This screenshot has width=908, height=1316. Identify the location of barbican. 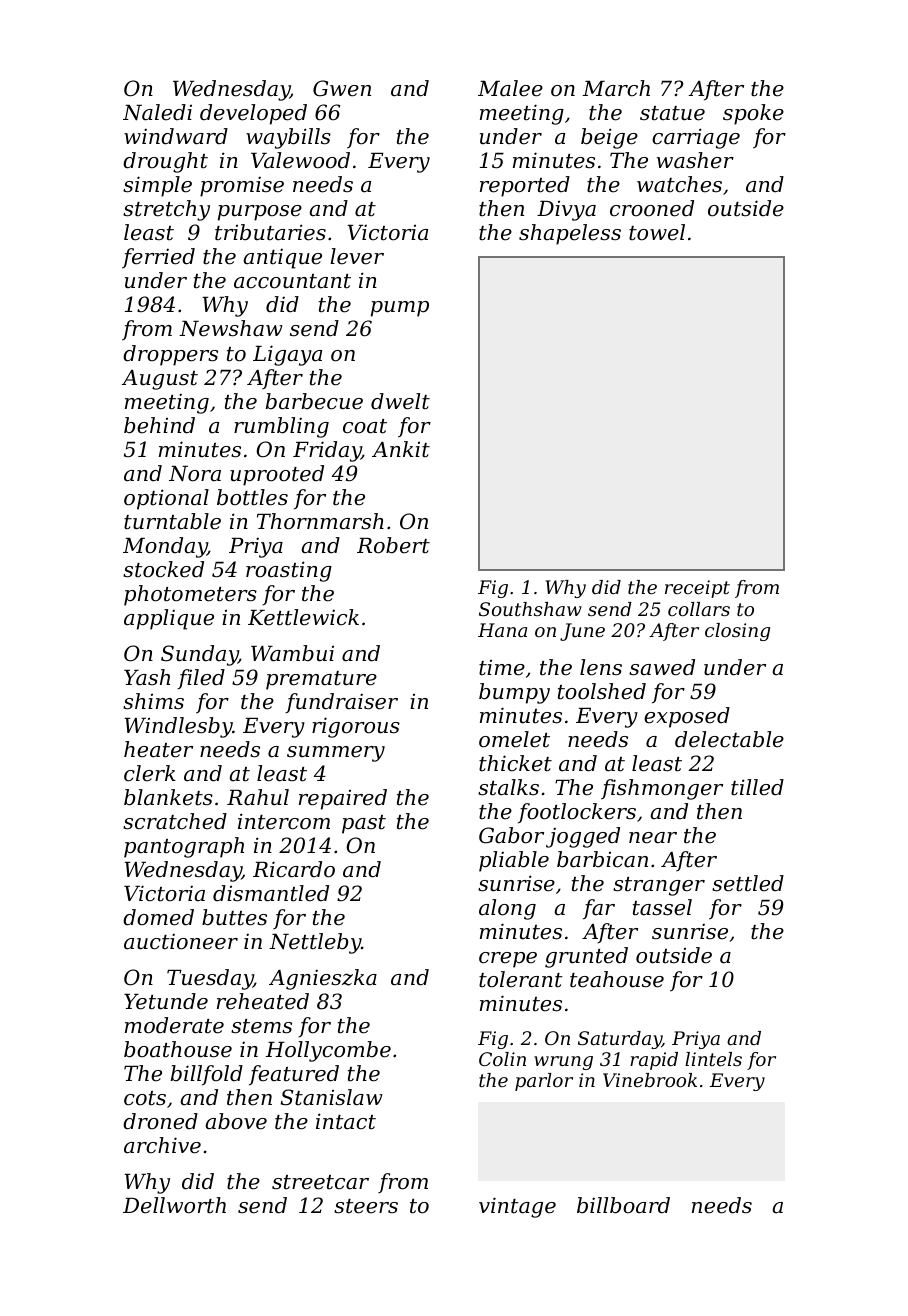
(602, 859).
